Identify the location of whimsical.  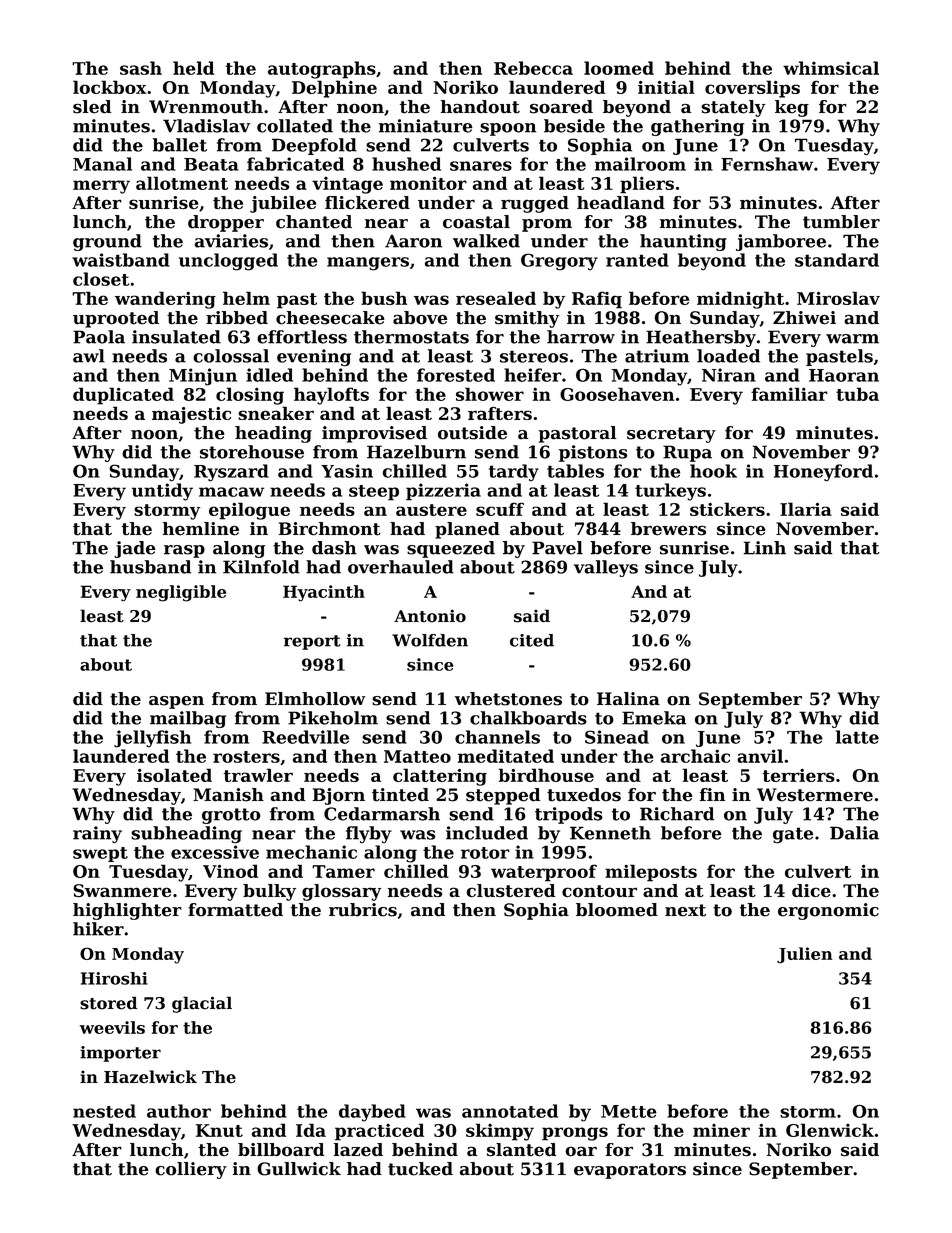
(831, 68).
